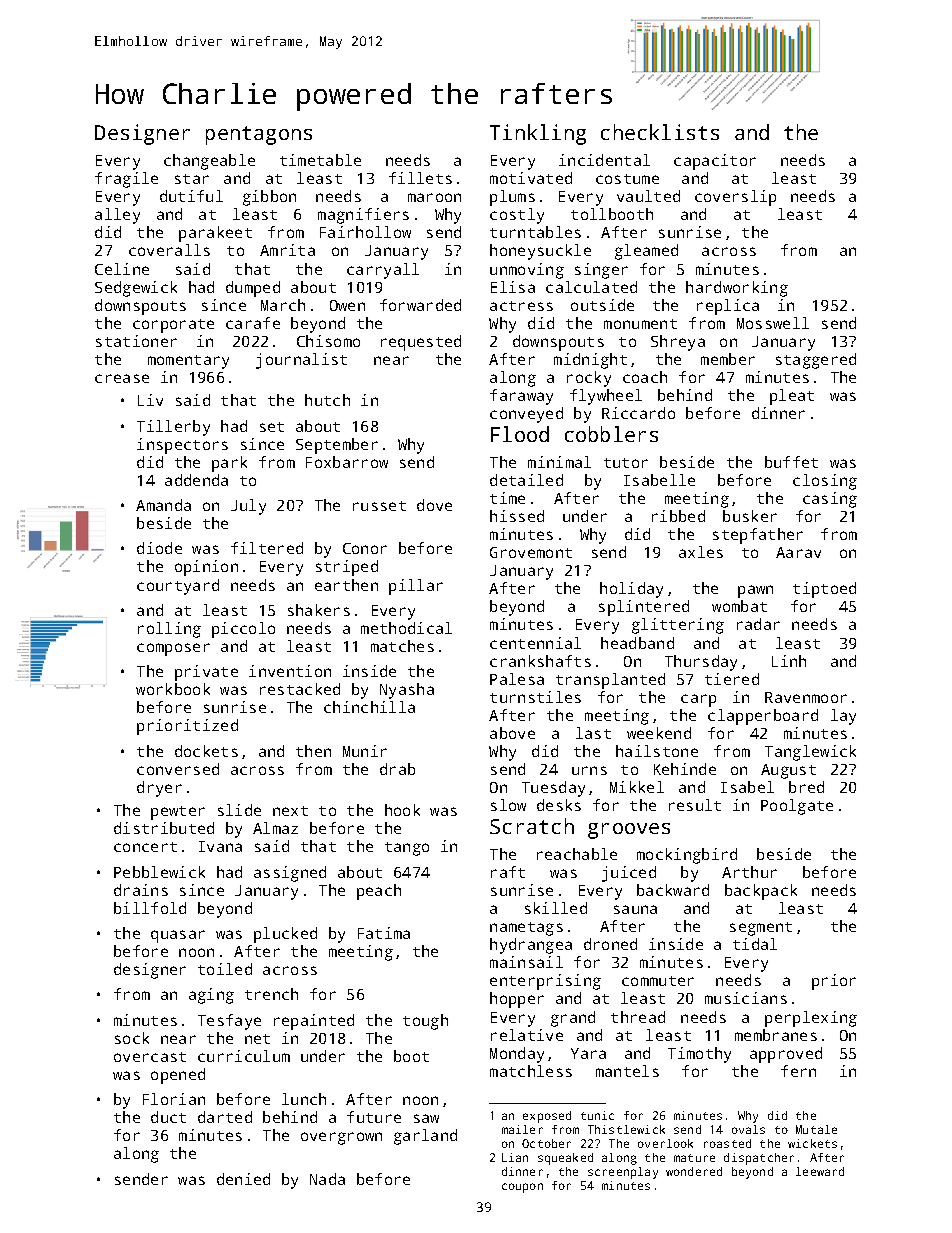 This screenshot has width=952, height=1233. Describe the element at coordinates (196, 480) in the screenshot. I see `addenda` at that location.
